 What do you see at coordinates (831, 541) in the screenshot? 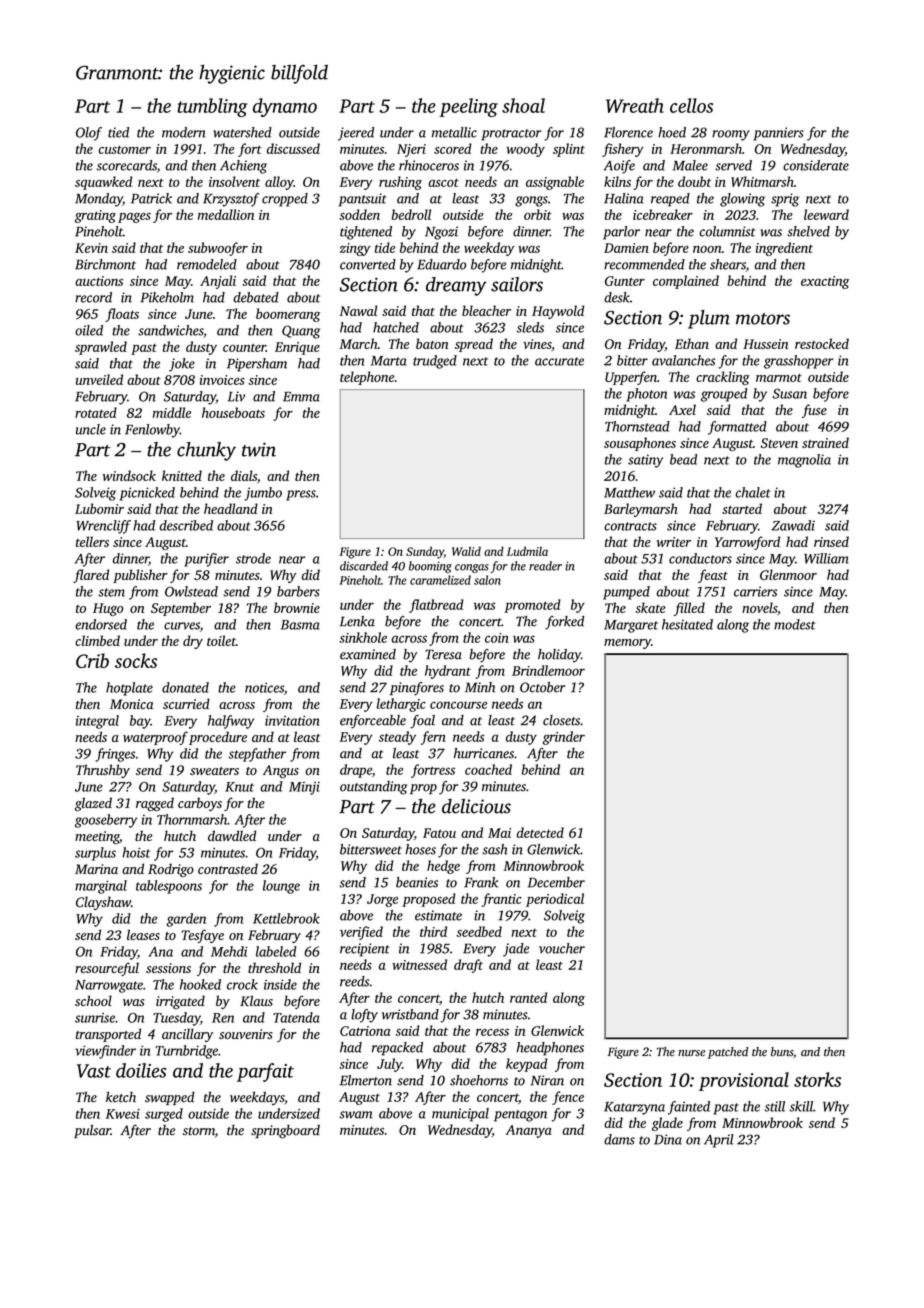
I see `rinsed` at bounding box center [831, 541].
